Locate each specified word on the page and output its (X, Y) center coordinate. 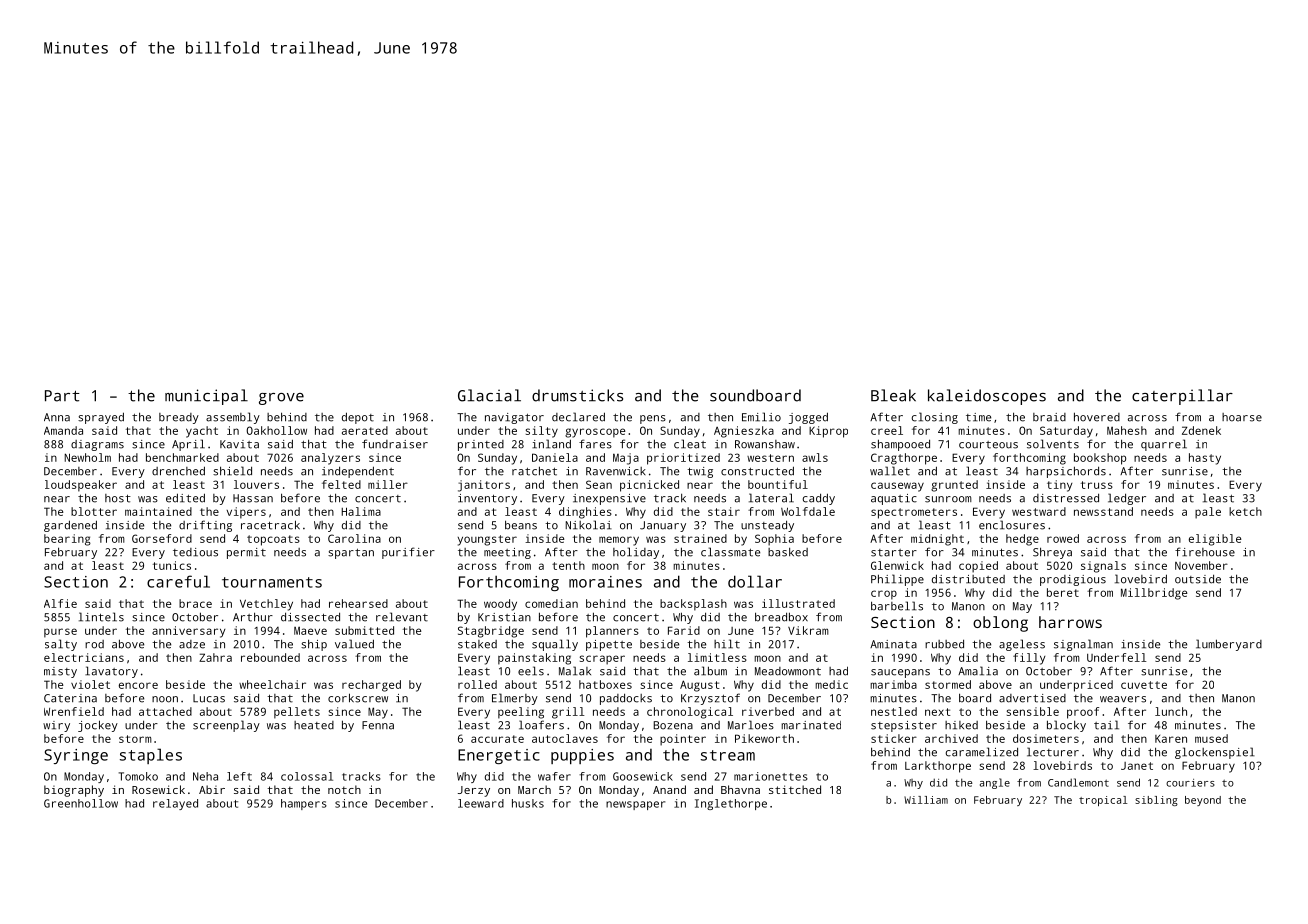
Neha (205, 776)
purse (60, 633)
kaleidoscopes (987, 397)
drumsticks (577, 395)
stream (728, 755)
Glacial (489, 395)
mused (1211, 738)
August (700, 686)
